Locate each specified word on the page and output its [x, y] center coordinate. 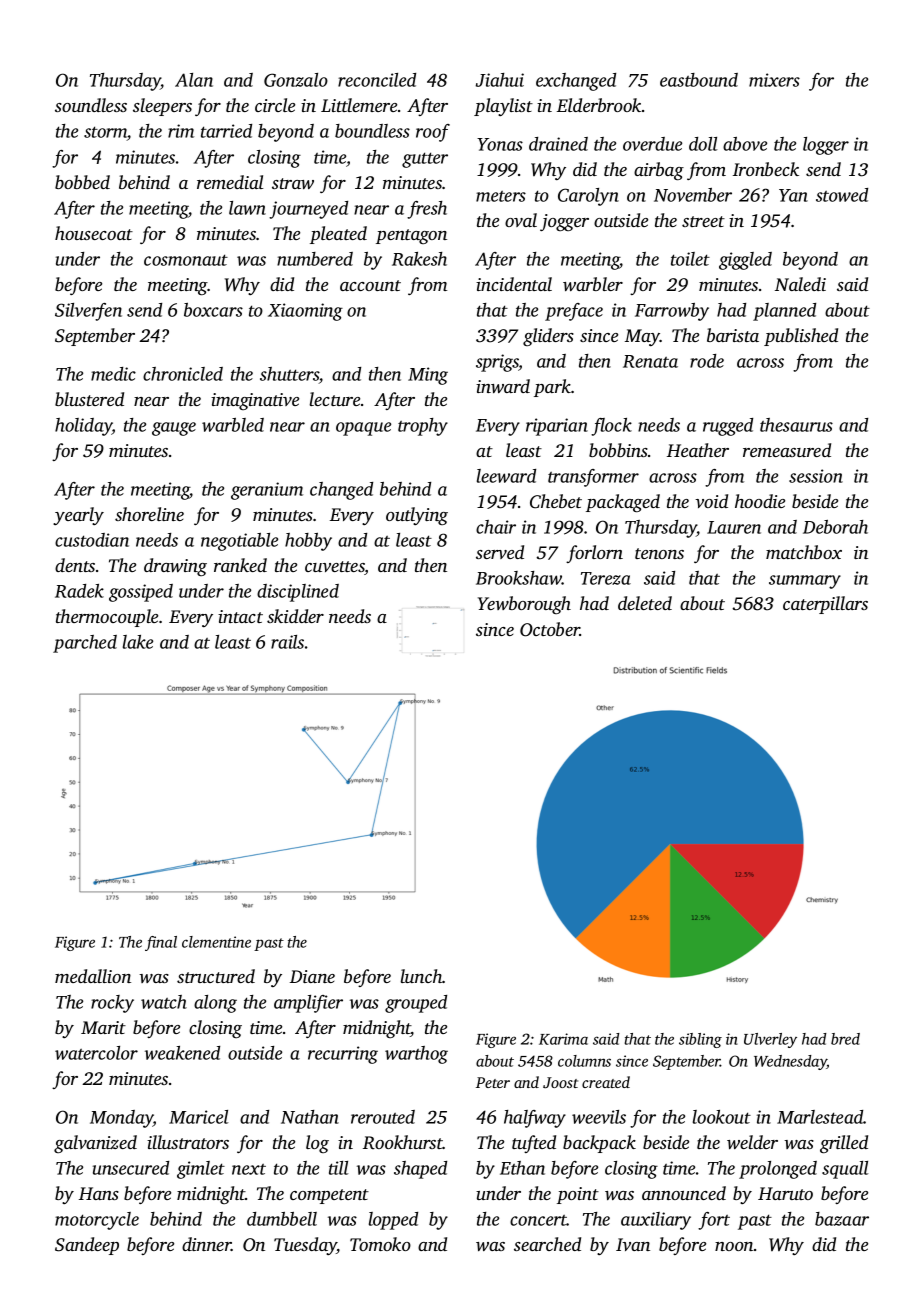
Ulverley [770, 1040]
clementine [216, 942]
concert [538, 1220]
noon [734, 1246]
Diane [312, 976]
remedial [230, 182]
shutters [289, 374]
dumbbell [282, 1219]
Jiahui [500, 80]
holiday [83, 427]
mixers [774, 80]
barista [733, 335]
